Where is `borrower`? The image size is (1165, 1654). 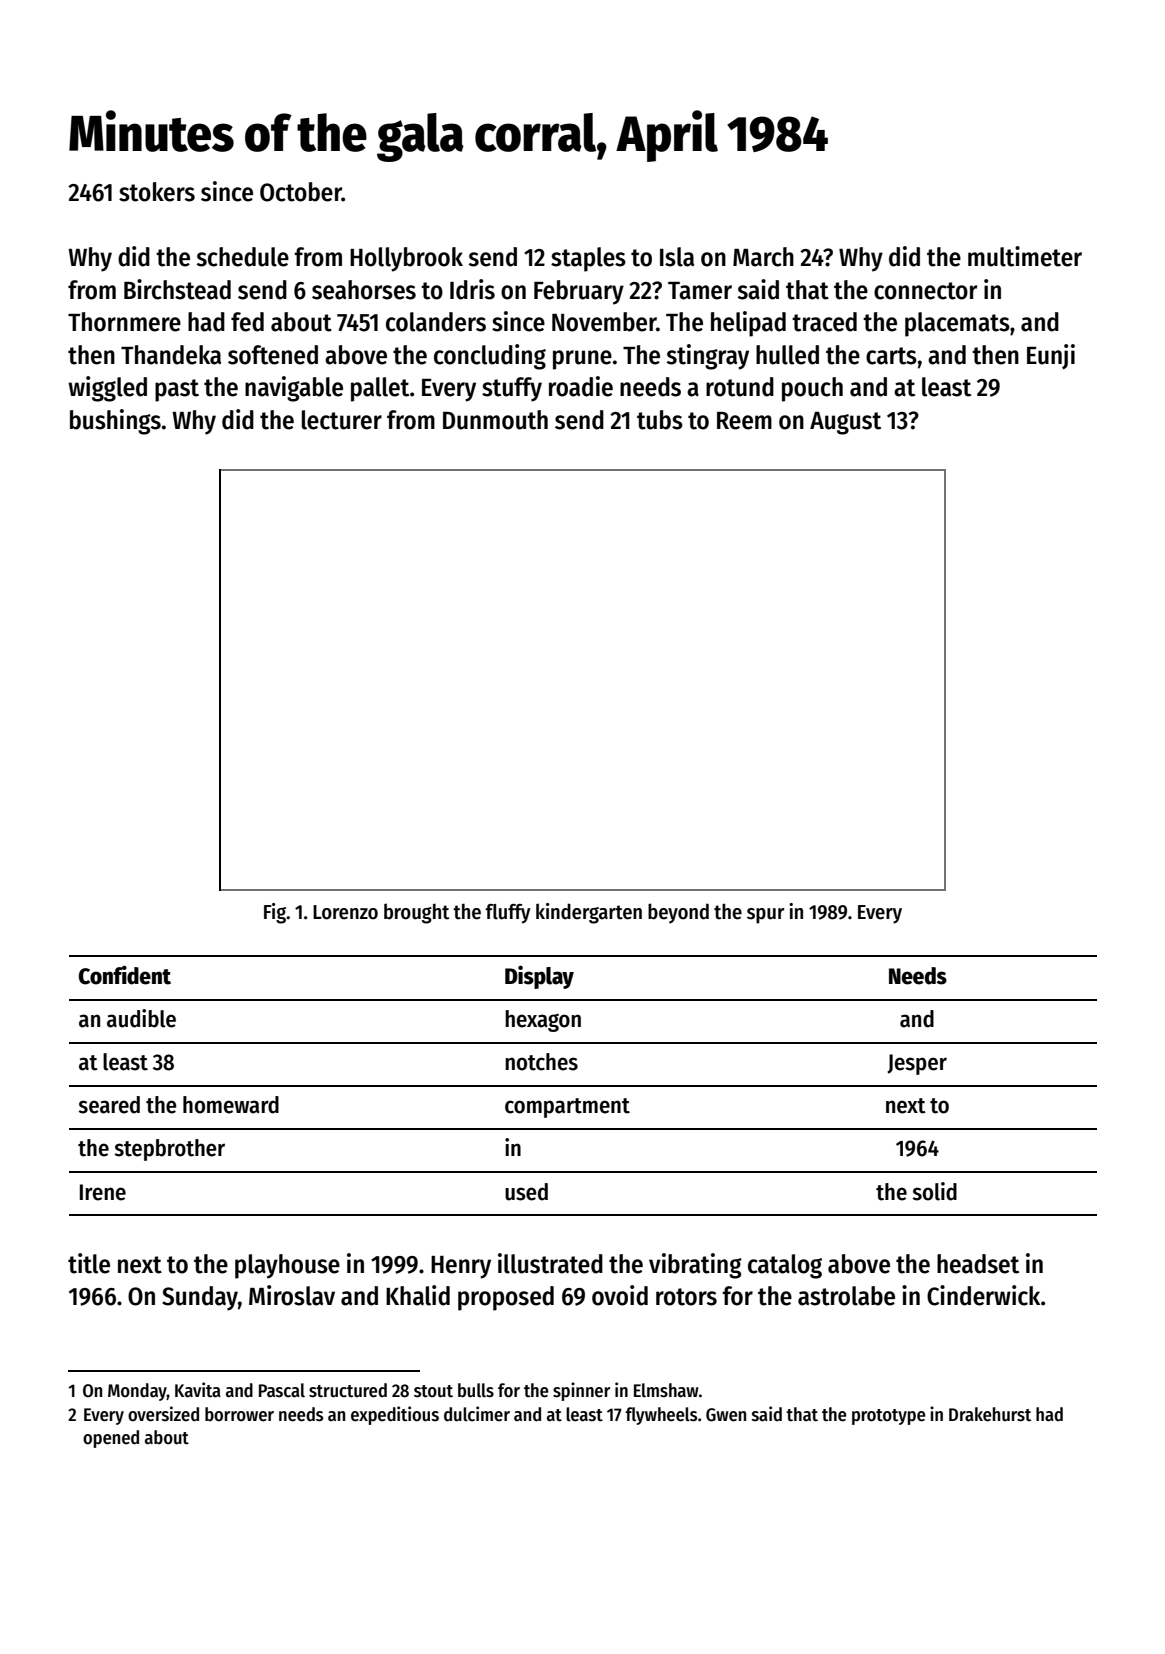 borrower is located at coordinates (239, 1414).
